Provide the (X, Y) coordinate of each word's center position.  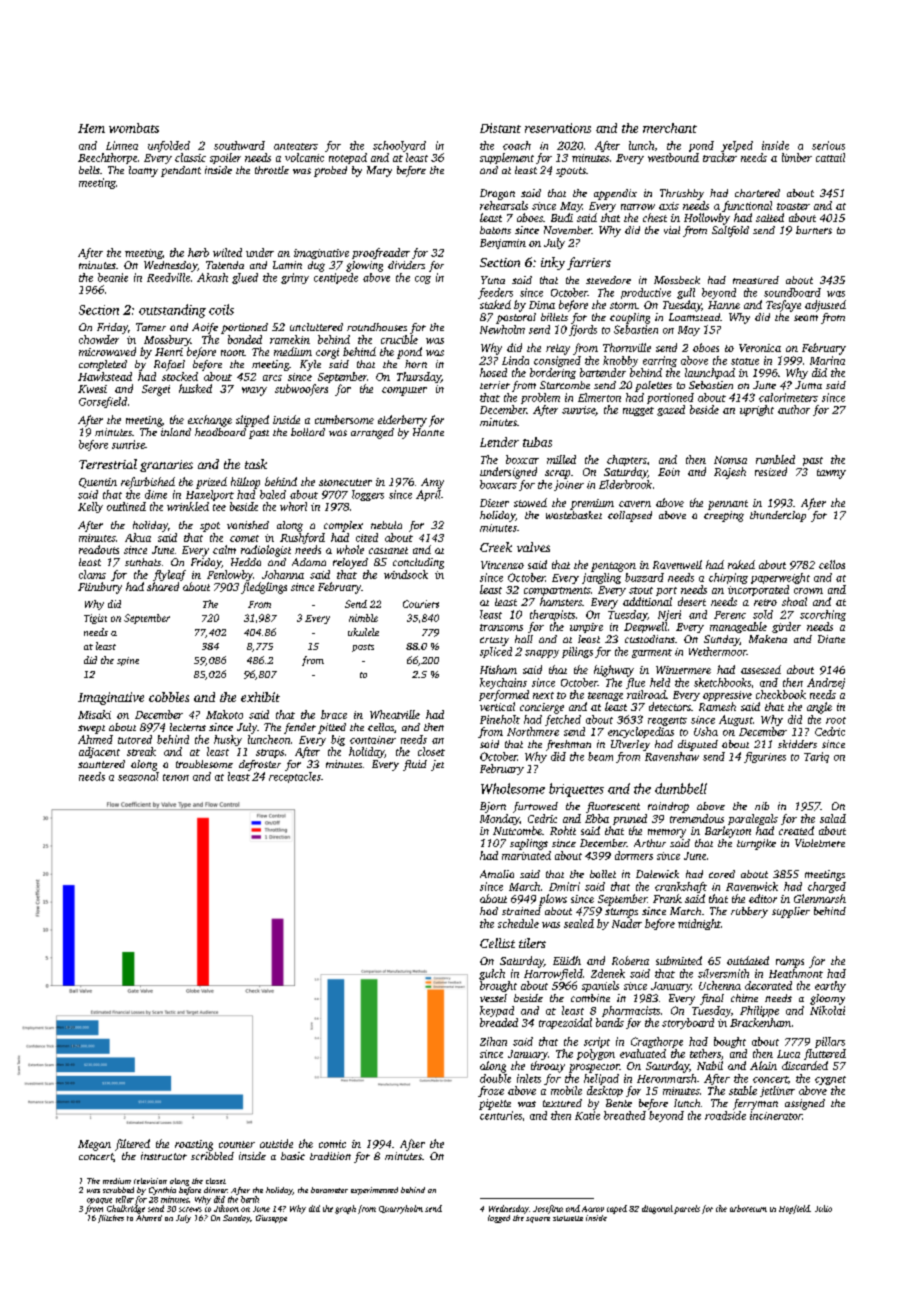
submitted (679, 960)
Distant (500, 128)
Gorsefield (103, 402)
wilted (227, 252)
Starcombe (565, 385)
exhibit (260, 697)
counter (237, 1144)
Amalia (497, 874)
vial (672, 230)
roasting (194, 1145)
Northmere (533, 731)
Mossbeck (677, 280)
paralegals (753, 819)
